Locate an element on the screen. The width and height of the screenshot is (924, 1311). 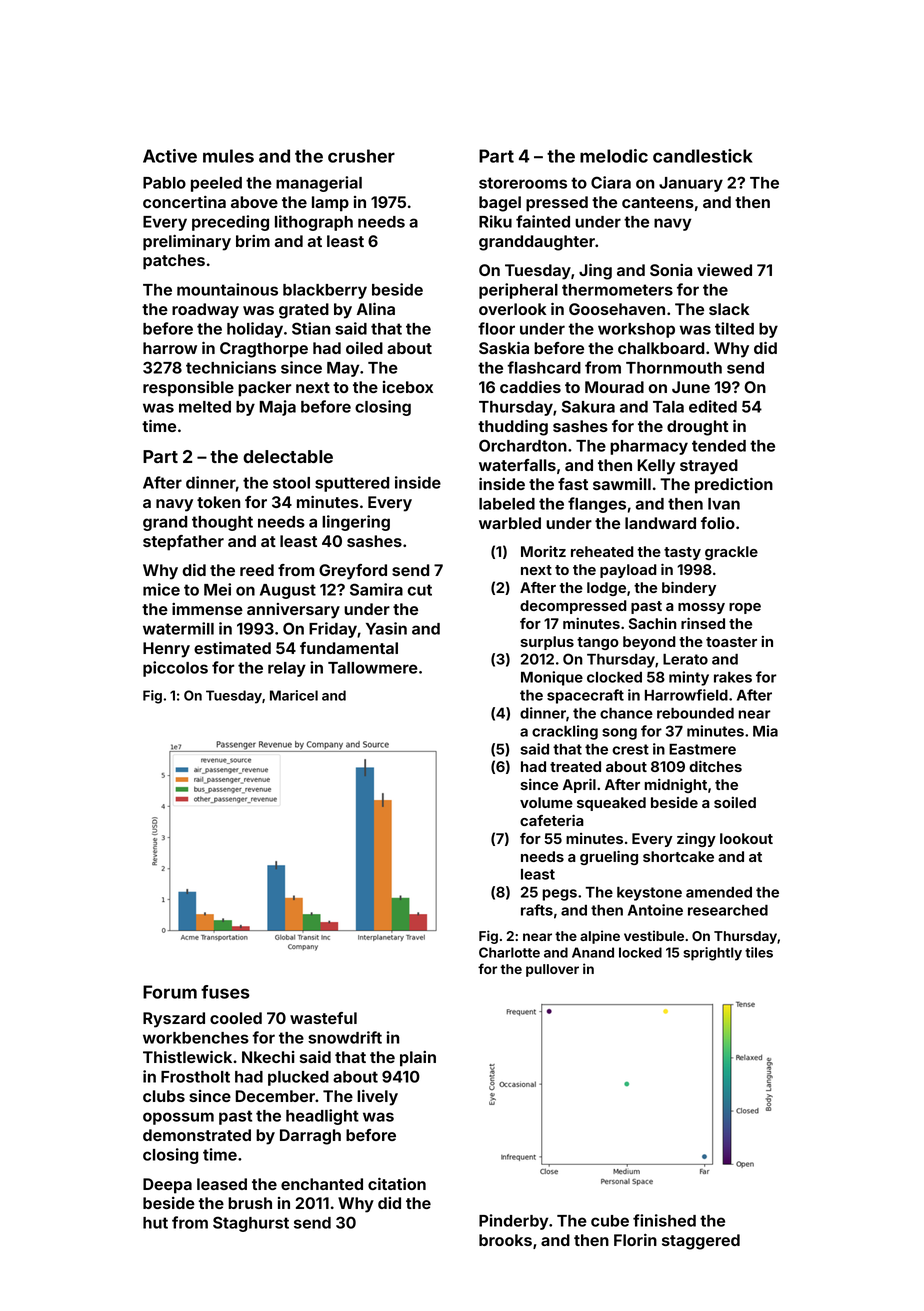
crusher is located at coordinates (361, 156).
